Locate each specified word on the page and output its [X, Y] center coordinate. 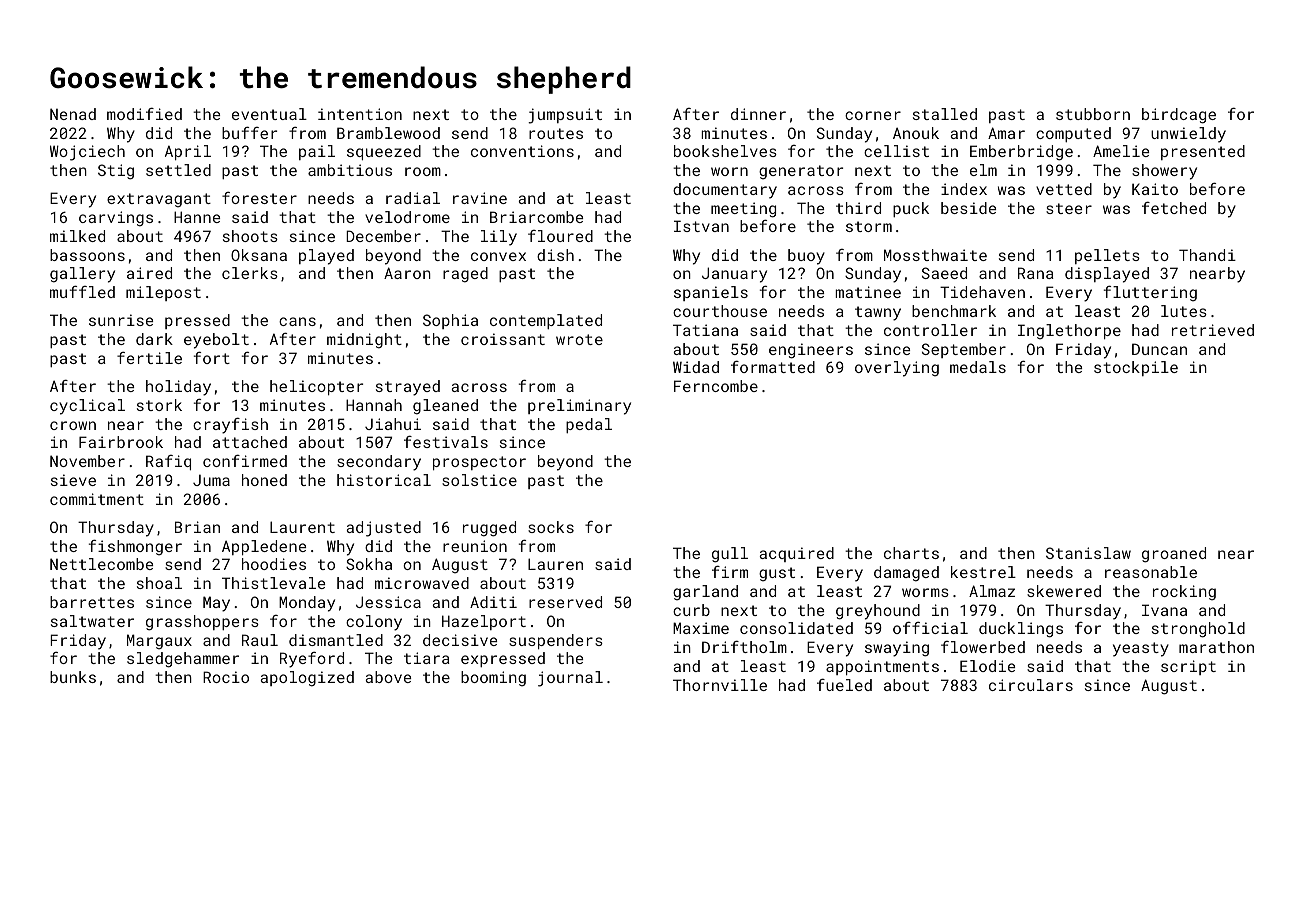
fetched [1174, 208]
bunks [73, 677]
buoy [806, 257]
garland [705, 593]
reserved [565, 602]
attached [250, 442]
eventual [269, 114]
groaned [1174, 555]
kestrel [983, 572]
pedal [589, 425]
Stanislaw [1088, 553]
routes [556, 133]
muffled [82, 291]
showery [1164, 172]
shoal [159, 583]
